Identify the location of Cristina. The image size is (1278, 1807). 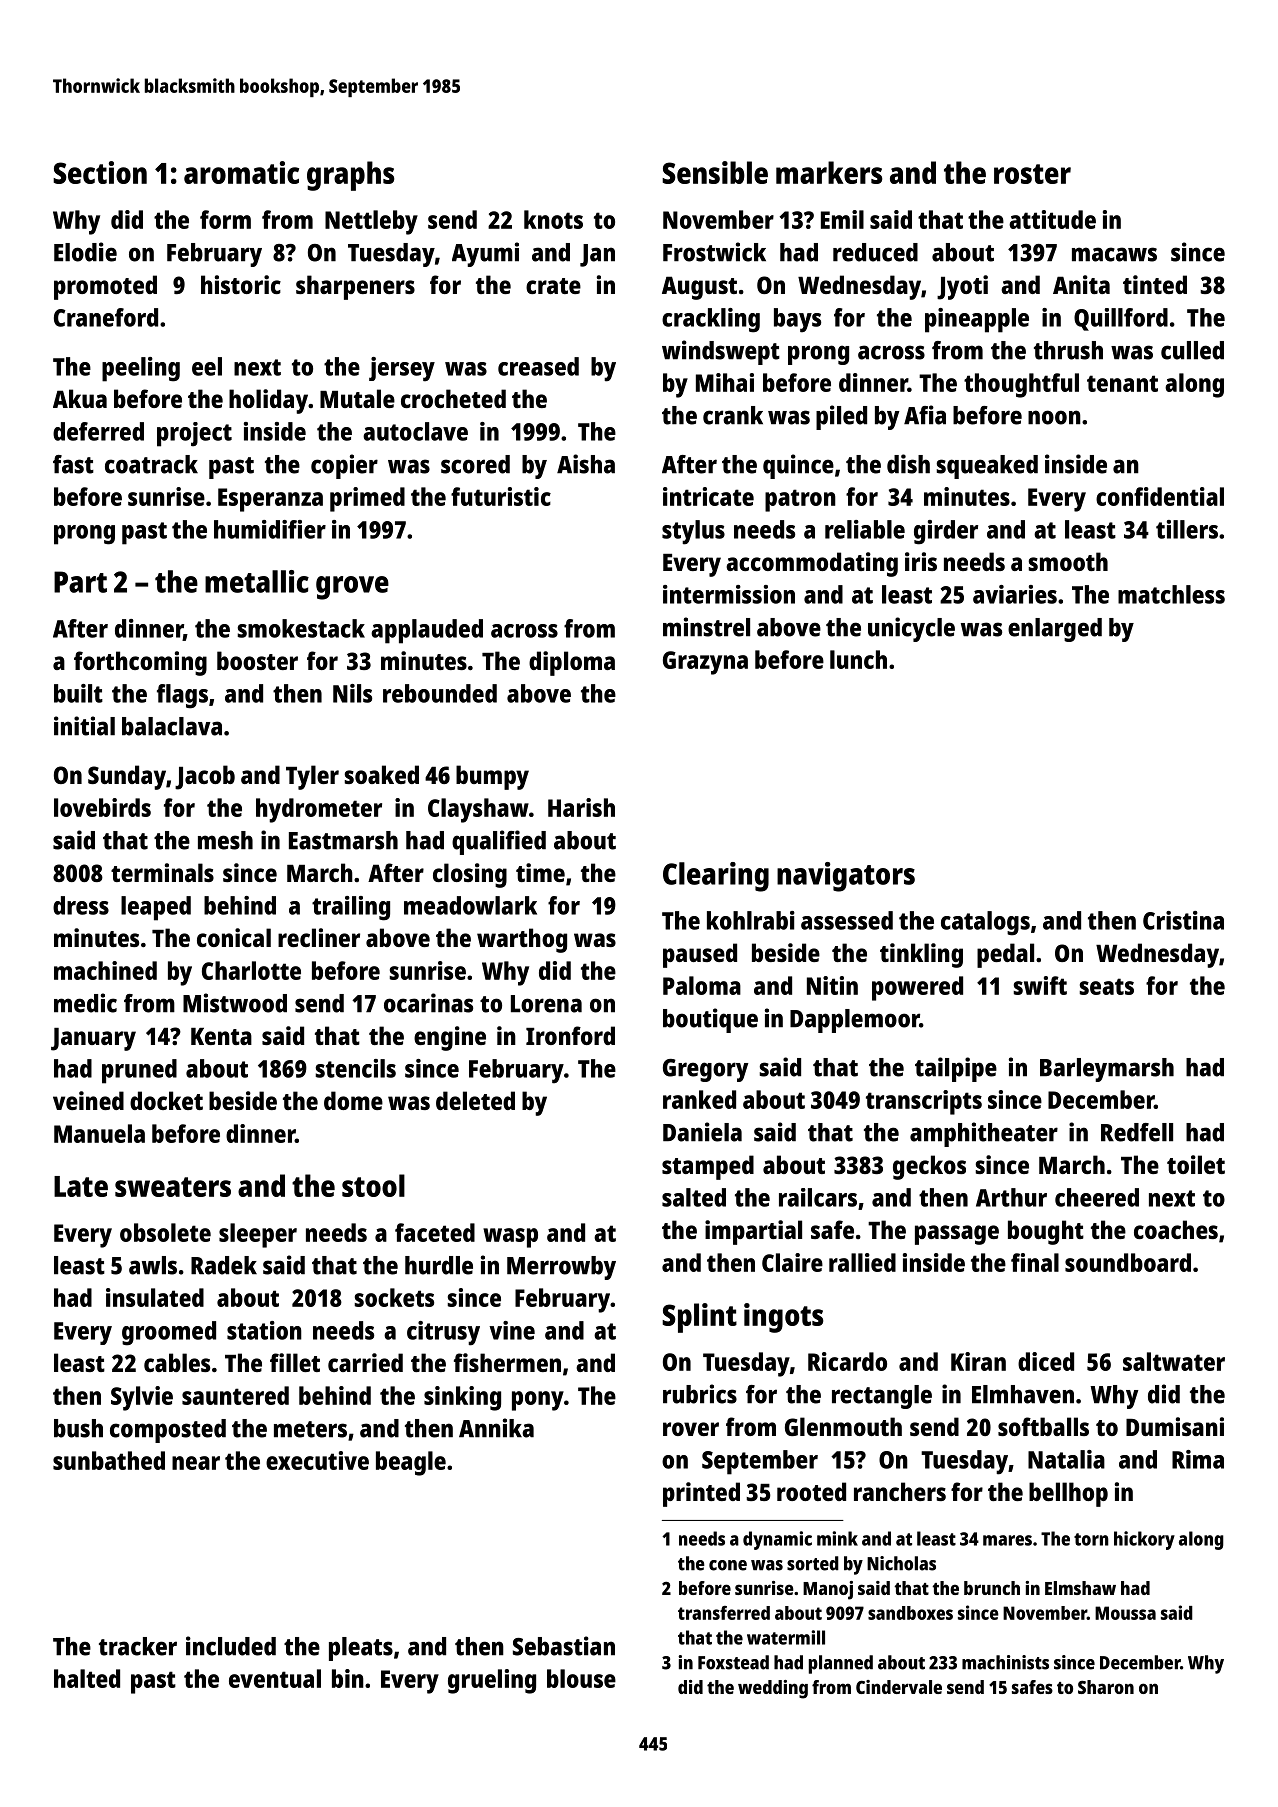
(1183, 920).
